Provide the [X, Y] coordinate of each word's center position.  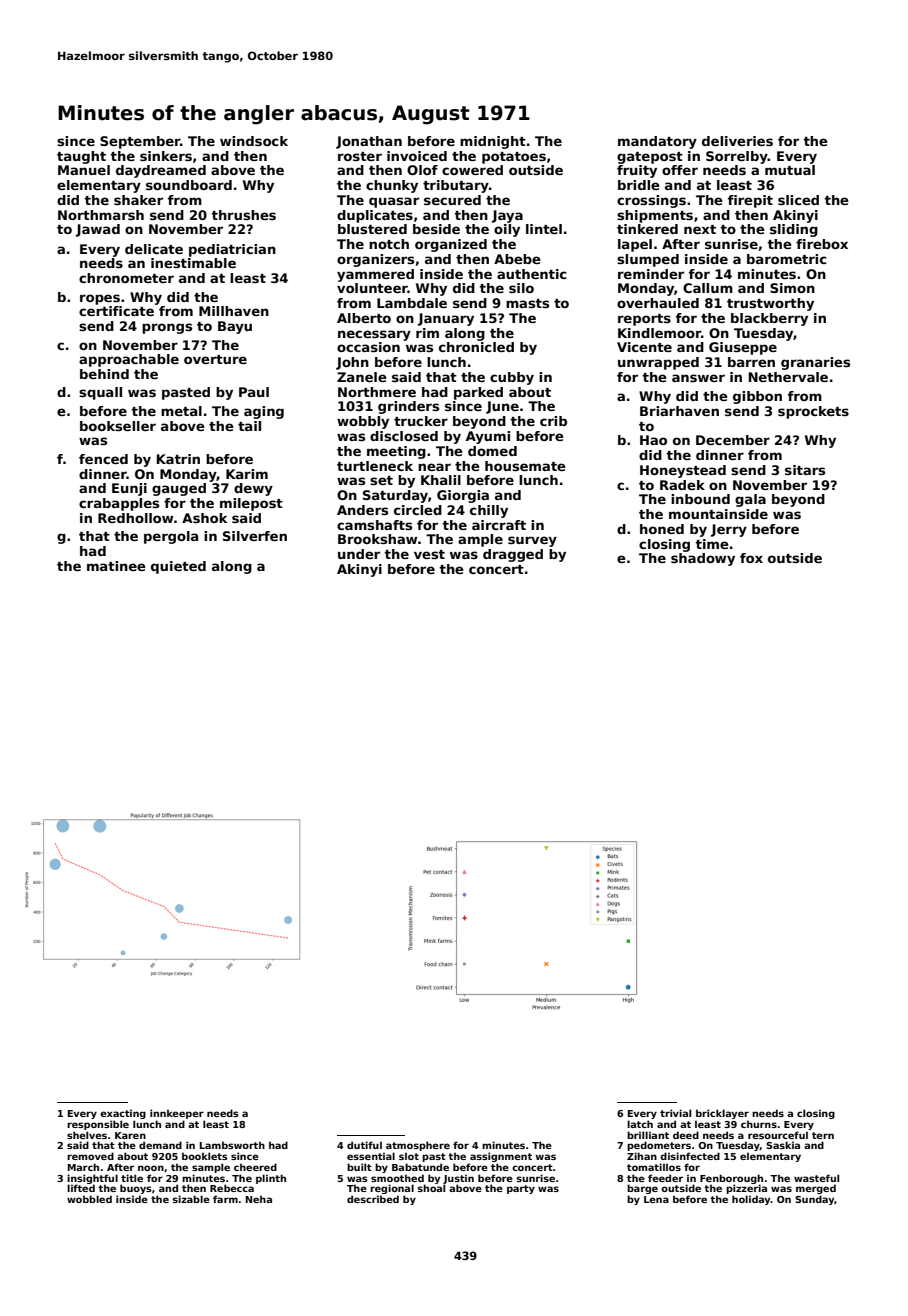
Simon [792, 288]
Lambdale [412, 303]
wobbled [89, 1199]
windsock [254, 141]
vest [429, 554]
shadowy [703, 559]
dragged [513, 555]
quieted [178, 567]
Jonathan [369, 142]
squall [100, 393]
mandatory [657, 142]
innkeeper [177, 1114]
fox [751, 558]
